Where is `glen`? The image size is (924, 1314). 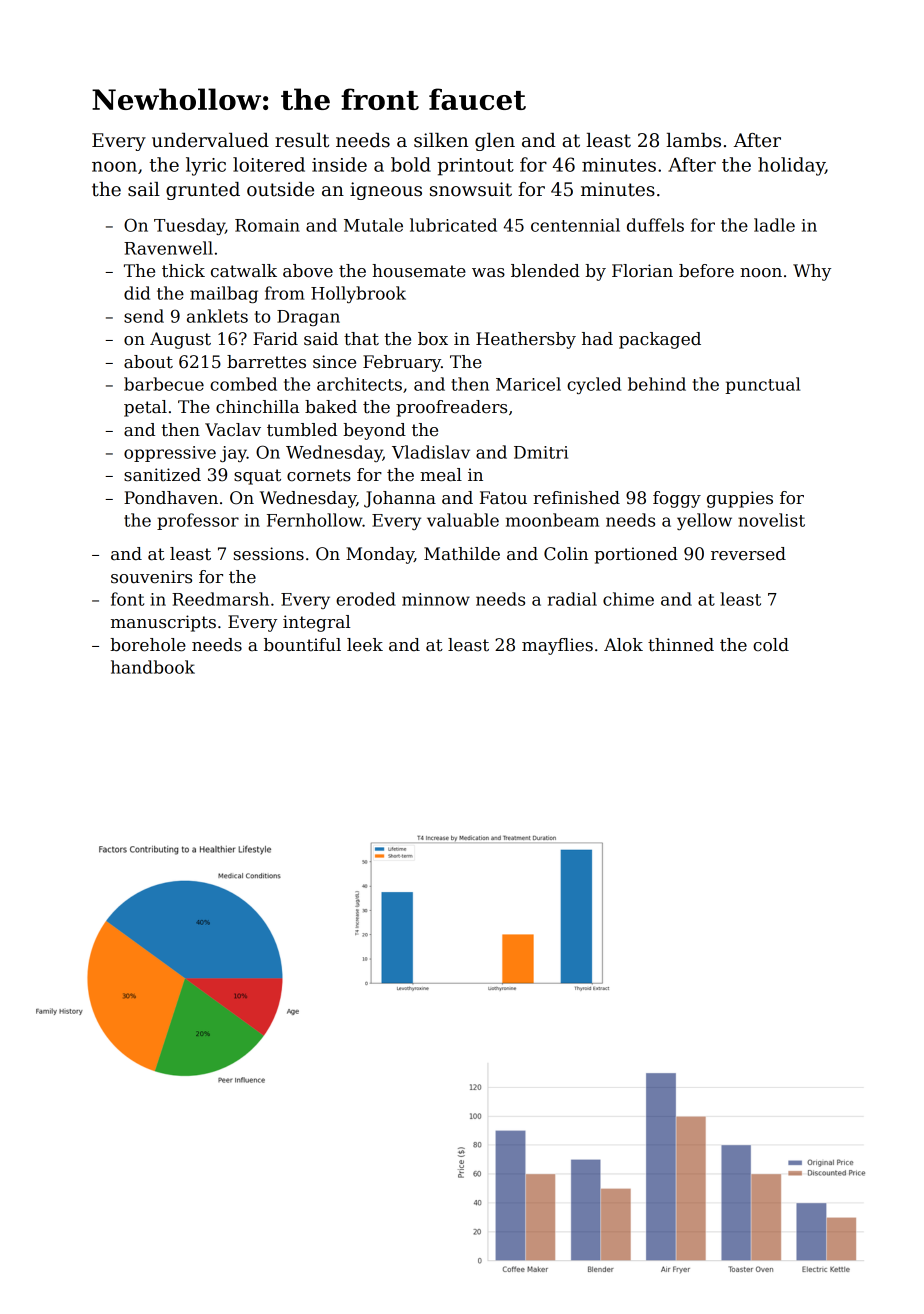 glen is located at coordinates (495, 142).
